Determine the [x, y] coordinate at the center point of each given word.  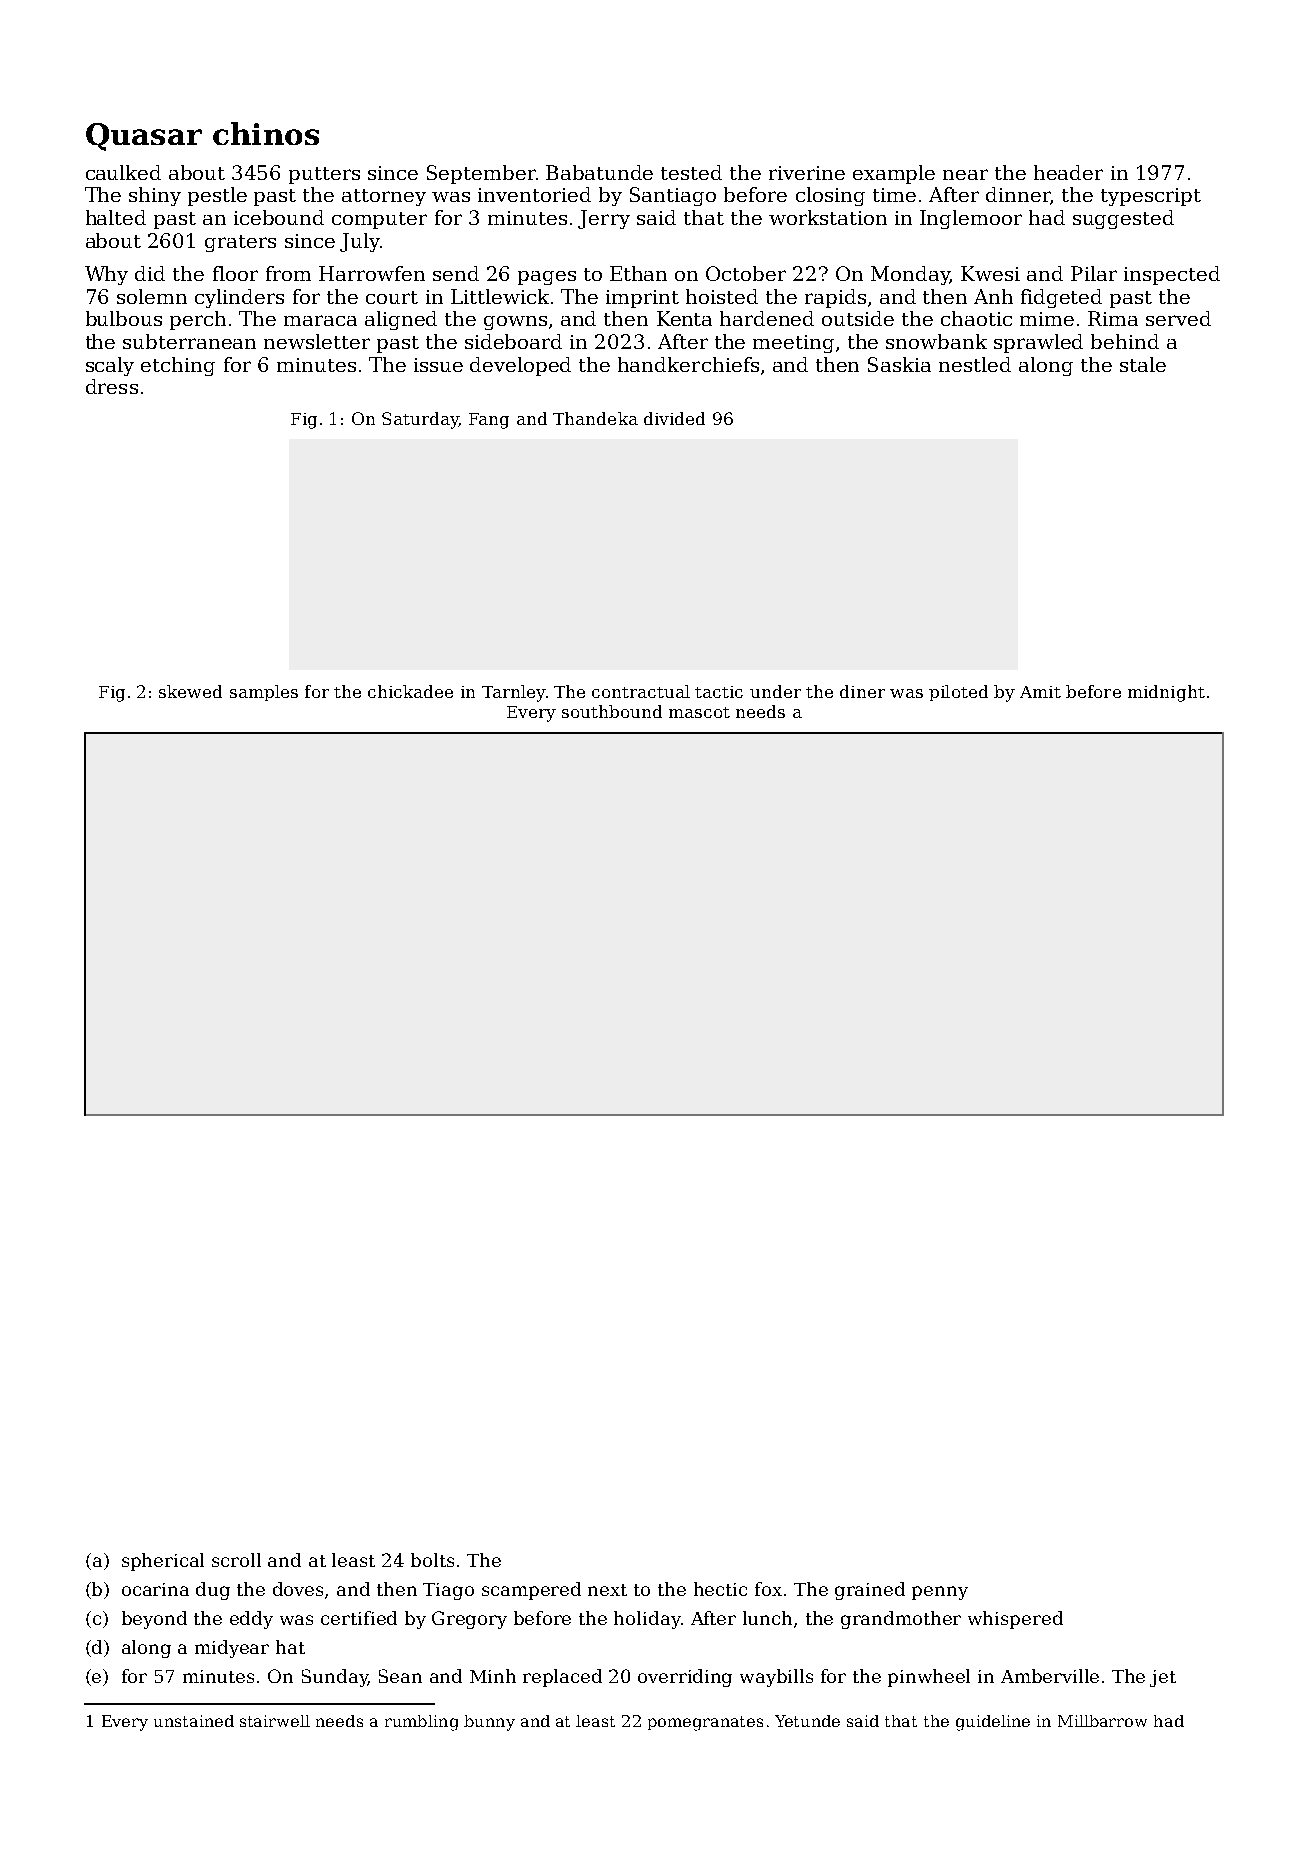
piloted [958, 693]
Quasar [144, 137]
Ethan [638, 273]
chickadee [410, 691]
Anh [993, 296]
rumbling [421, 1723]
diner [862, 691]
